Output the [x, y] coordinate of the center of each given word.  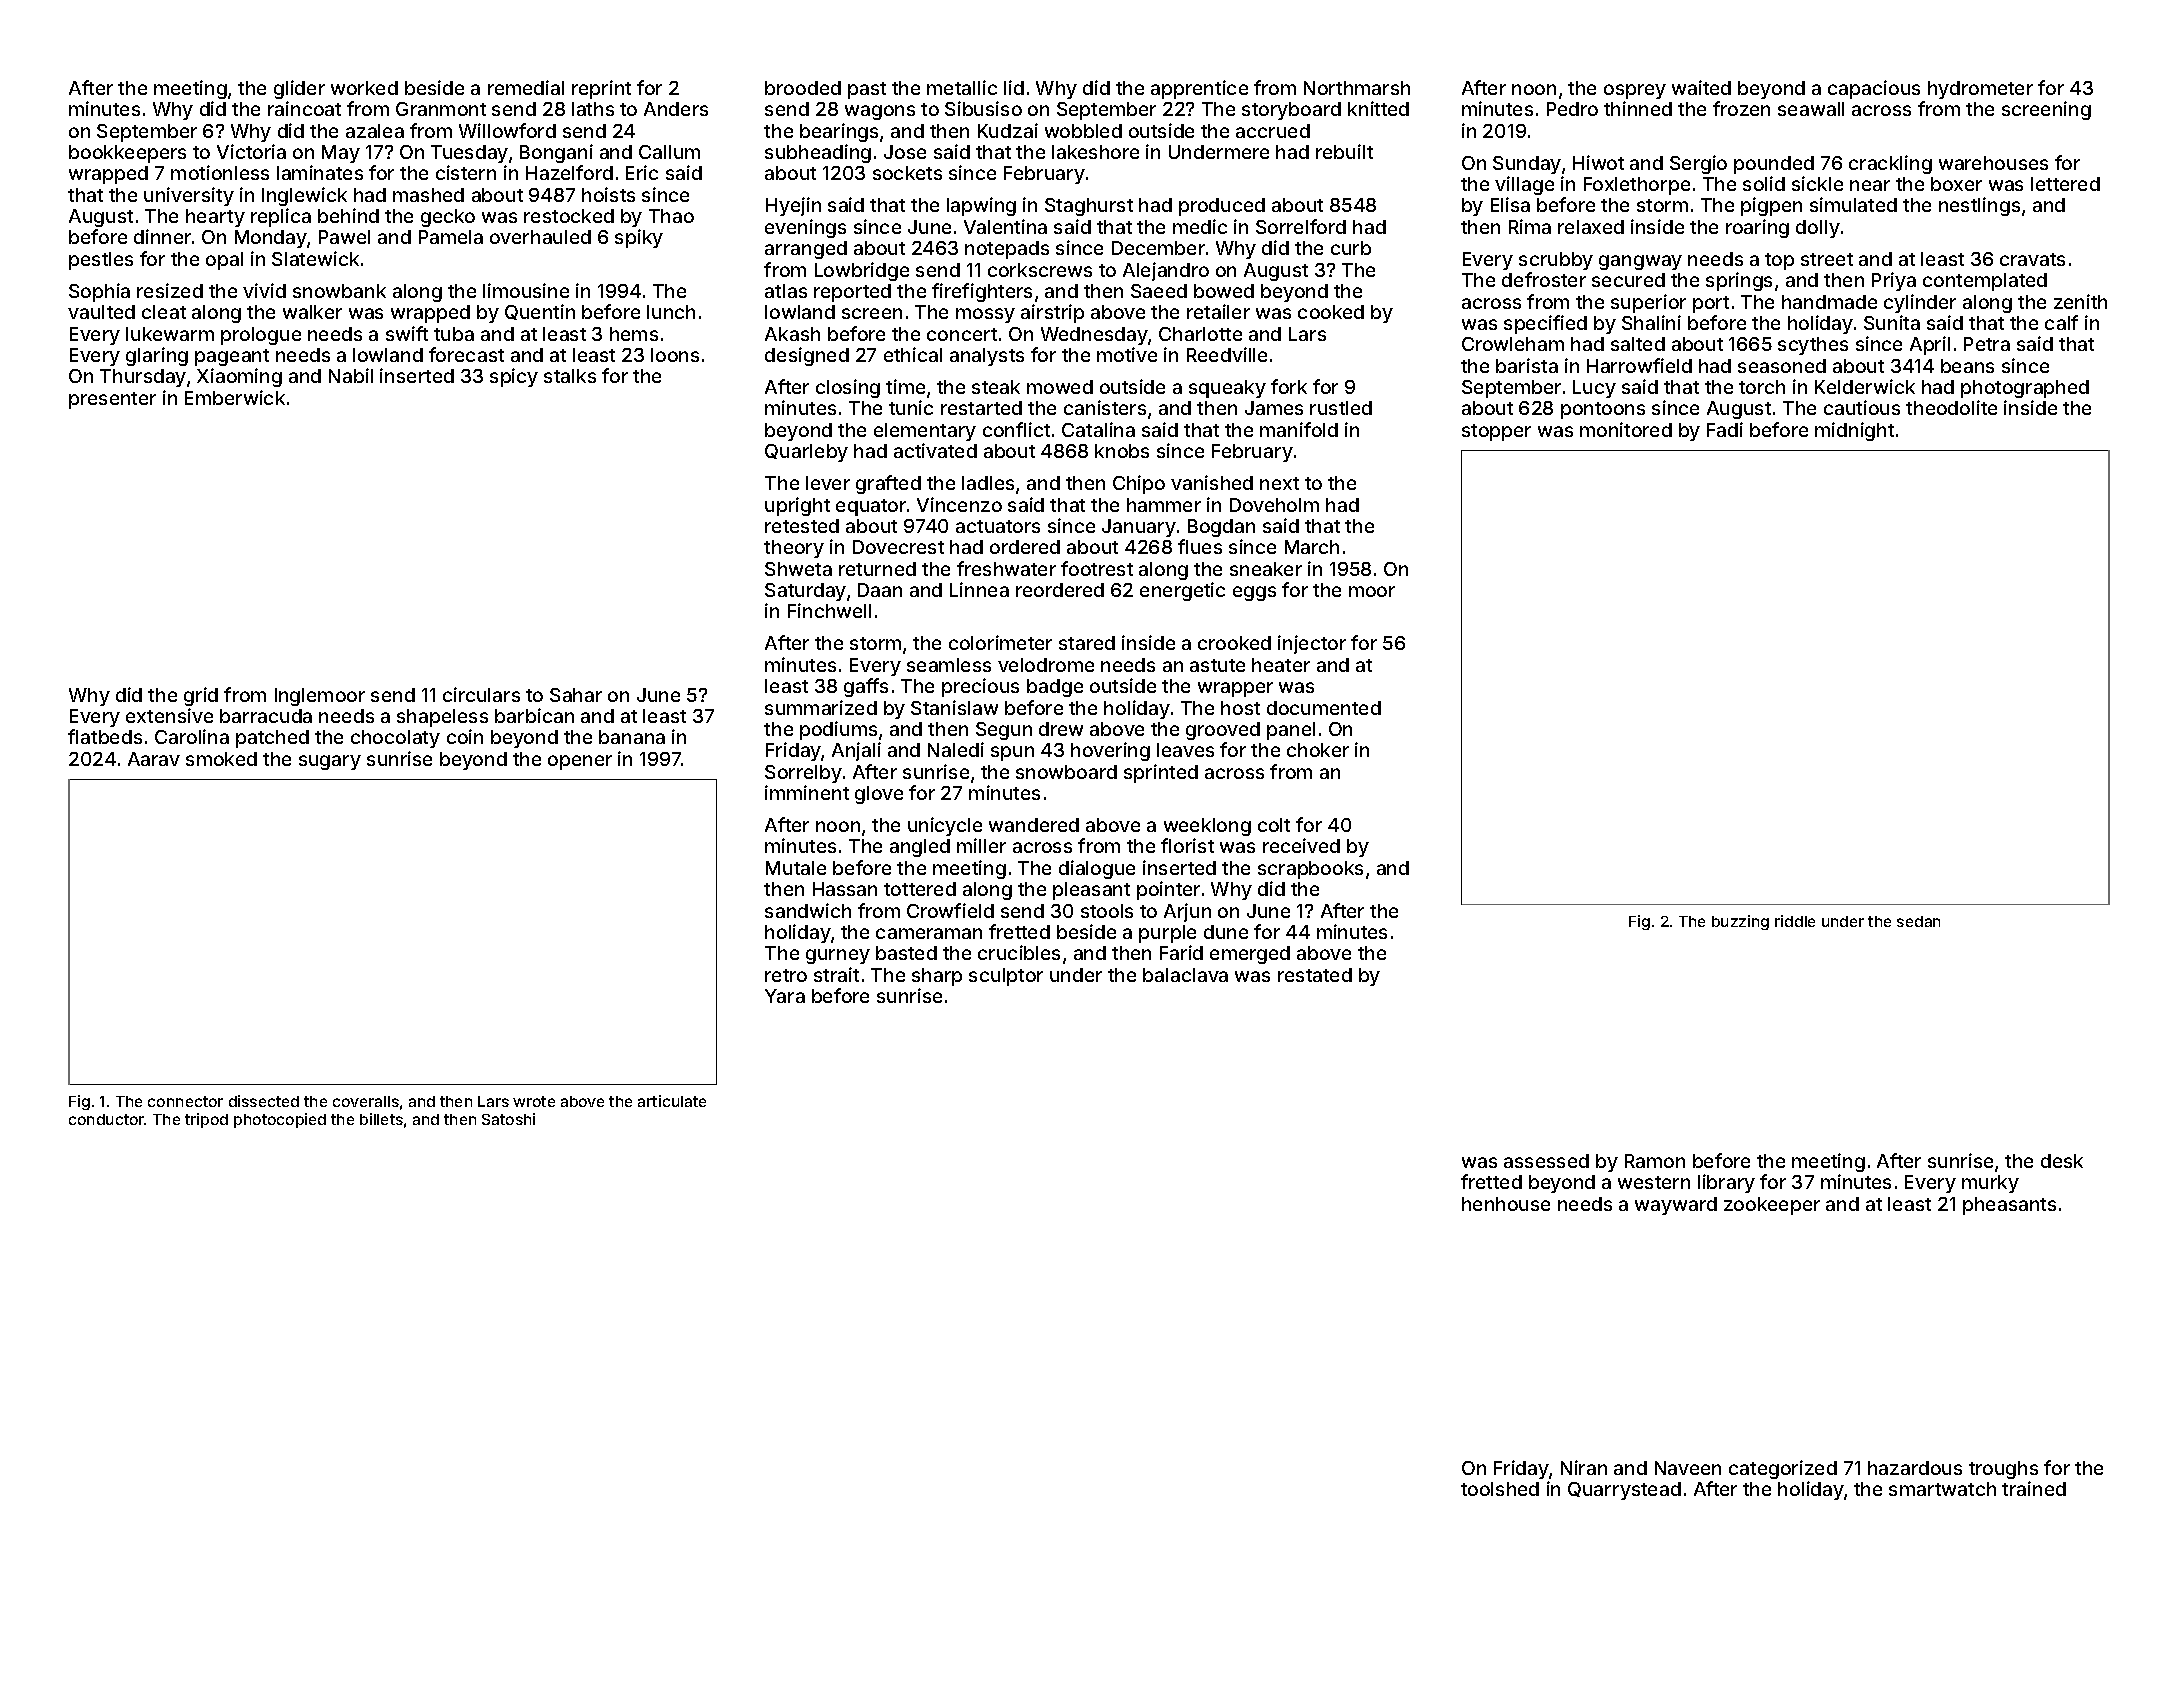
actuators [998, 526]
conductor [107, 1119]
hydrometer [1980, 90]
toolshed [1500, 1489]
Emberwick [235, 397]
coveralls [366, 1101]
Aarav [154, 759]
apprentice [1199, 89]
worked [364, 88]
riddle [1795, 921]
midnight [1854, 431]
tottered [920, 889]
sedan [1918, 921]
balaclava [1185, 975]
